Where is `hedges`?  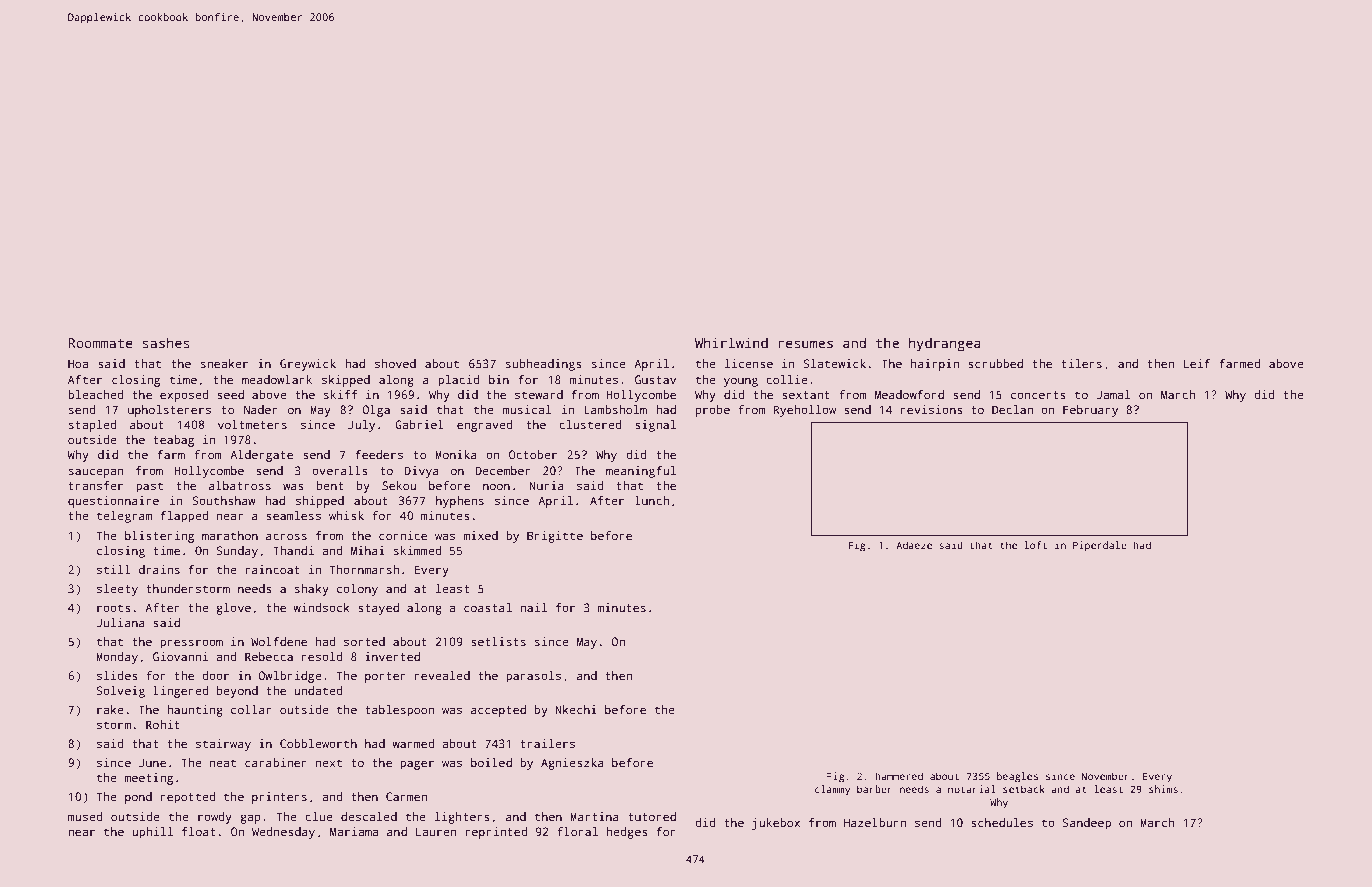 hedges is located at coordinates (627, 833).
